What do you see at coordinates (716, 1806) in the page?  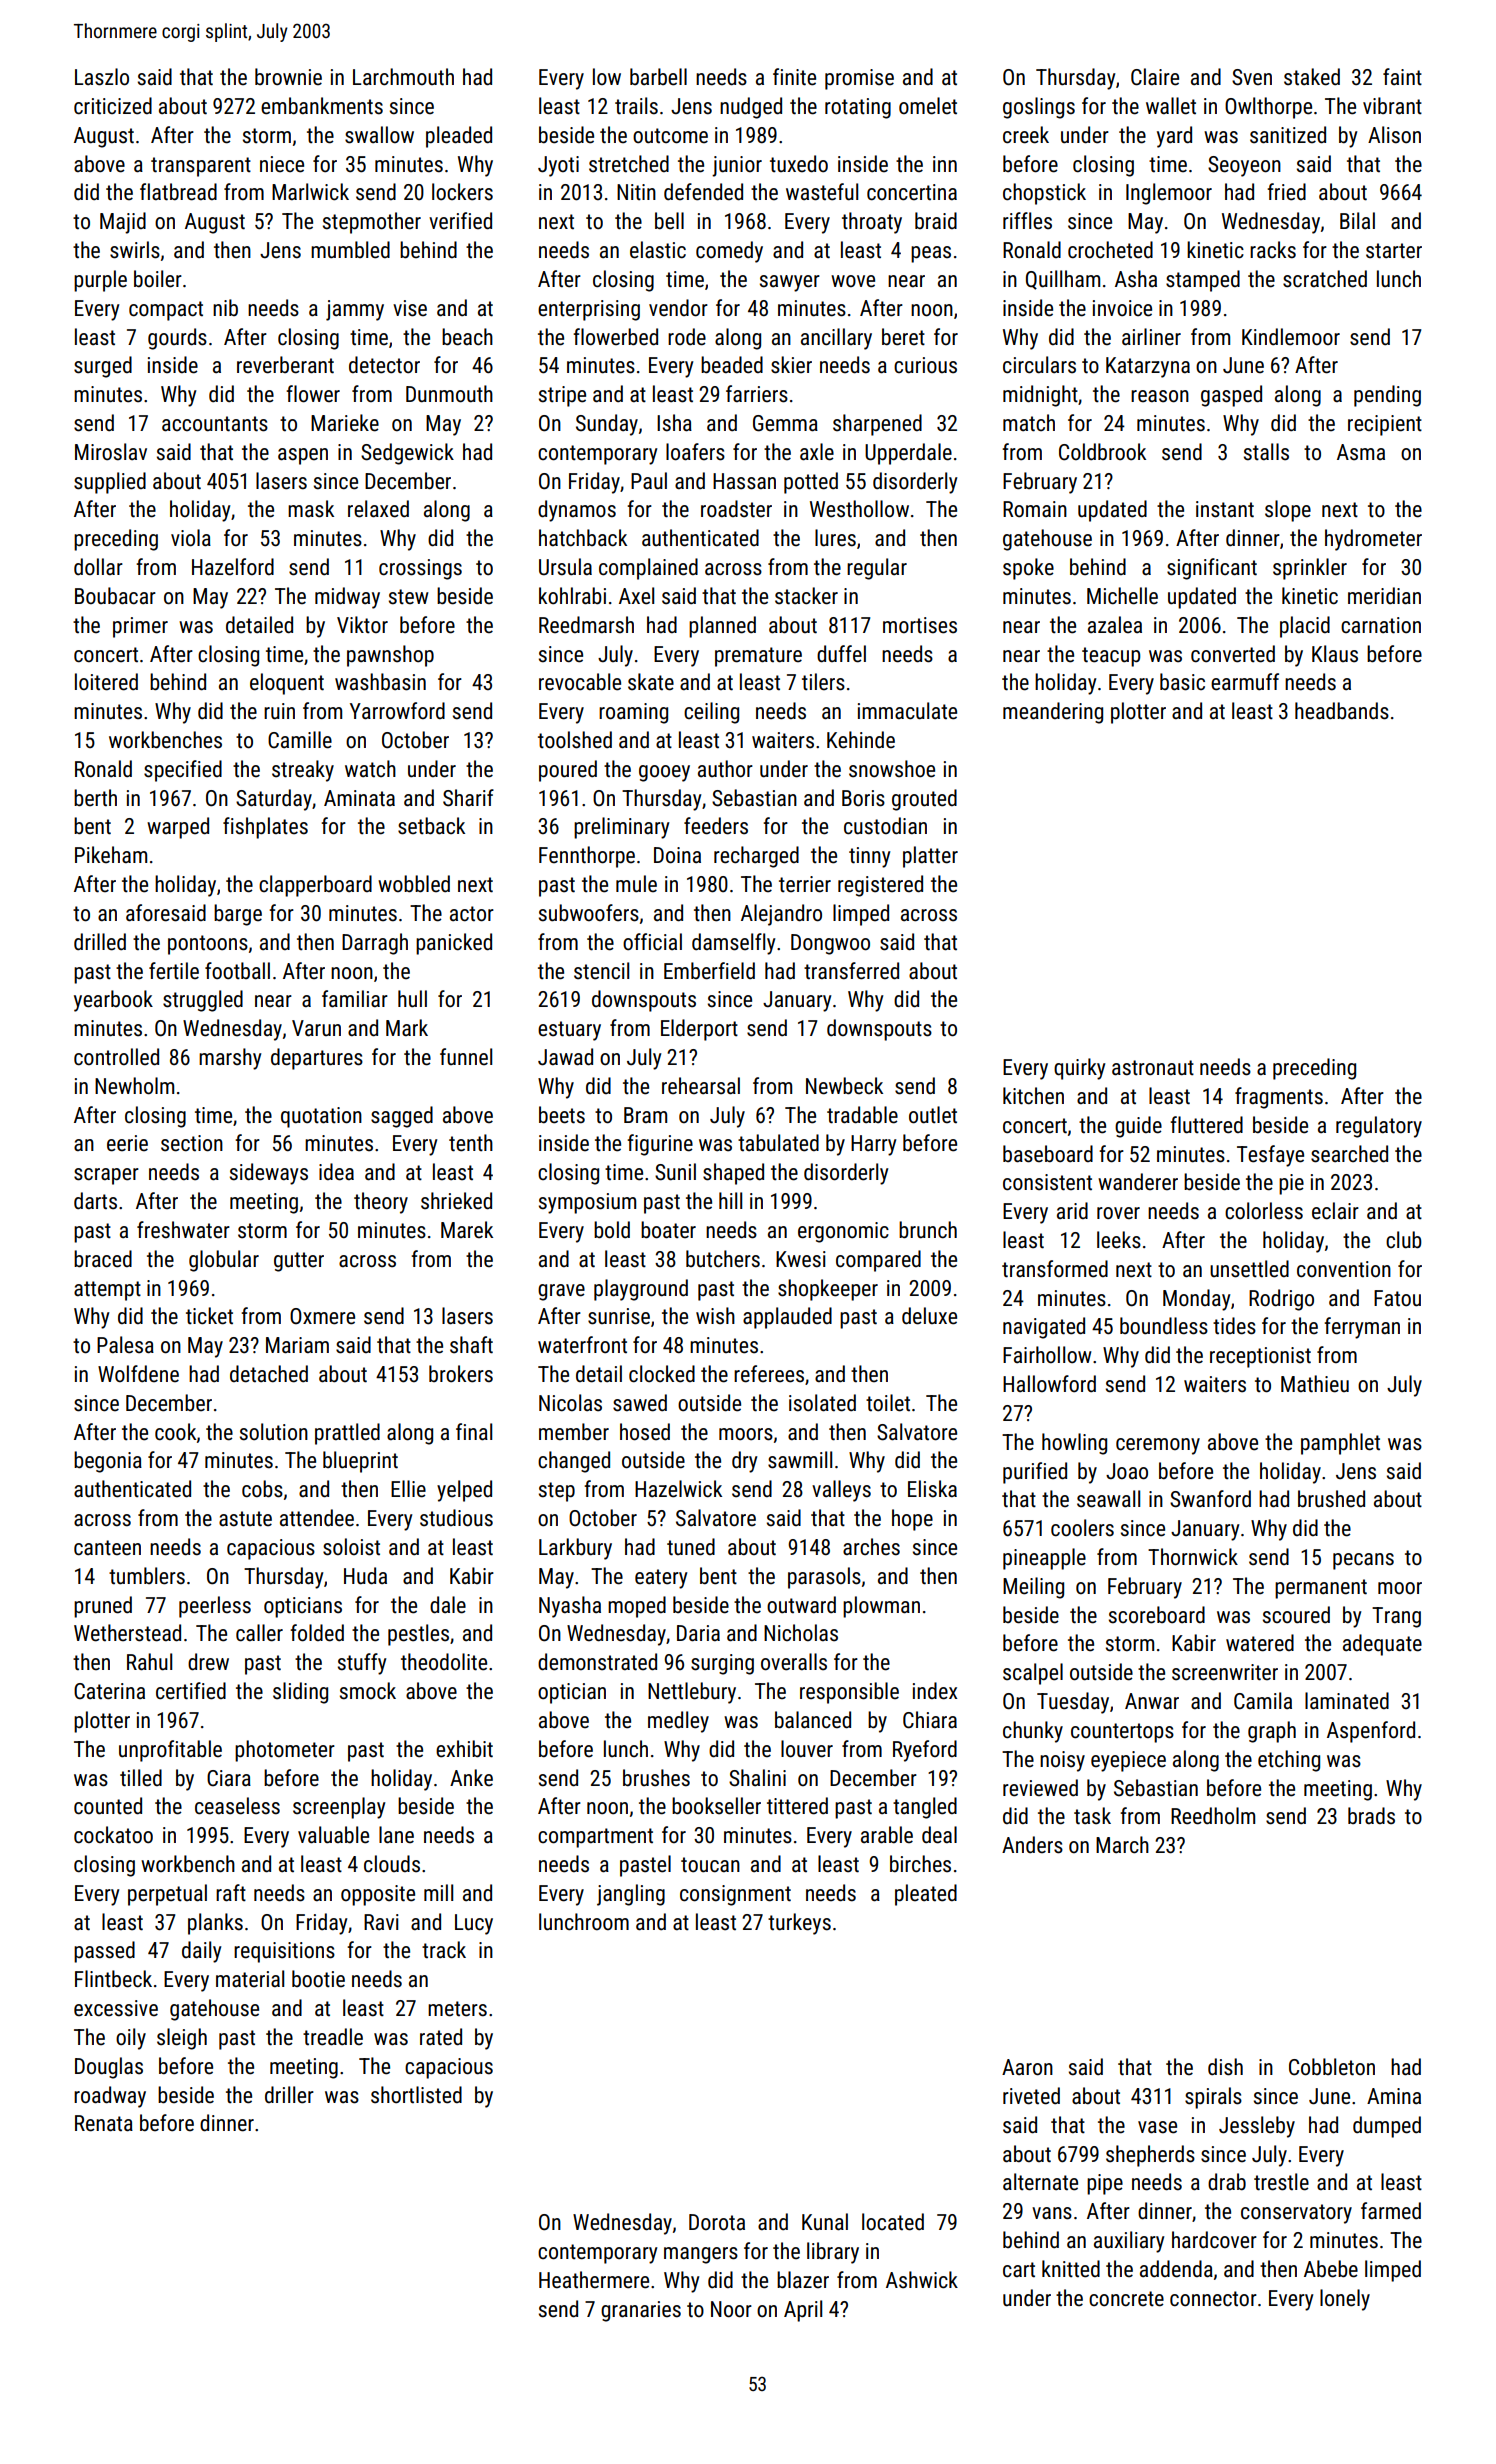 I see `bookseller` at bounding box center [716, 1806].
